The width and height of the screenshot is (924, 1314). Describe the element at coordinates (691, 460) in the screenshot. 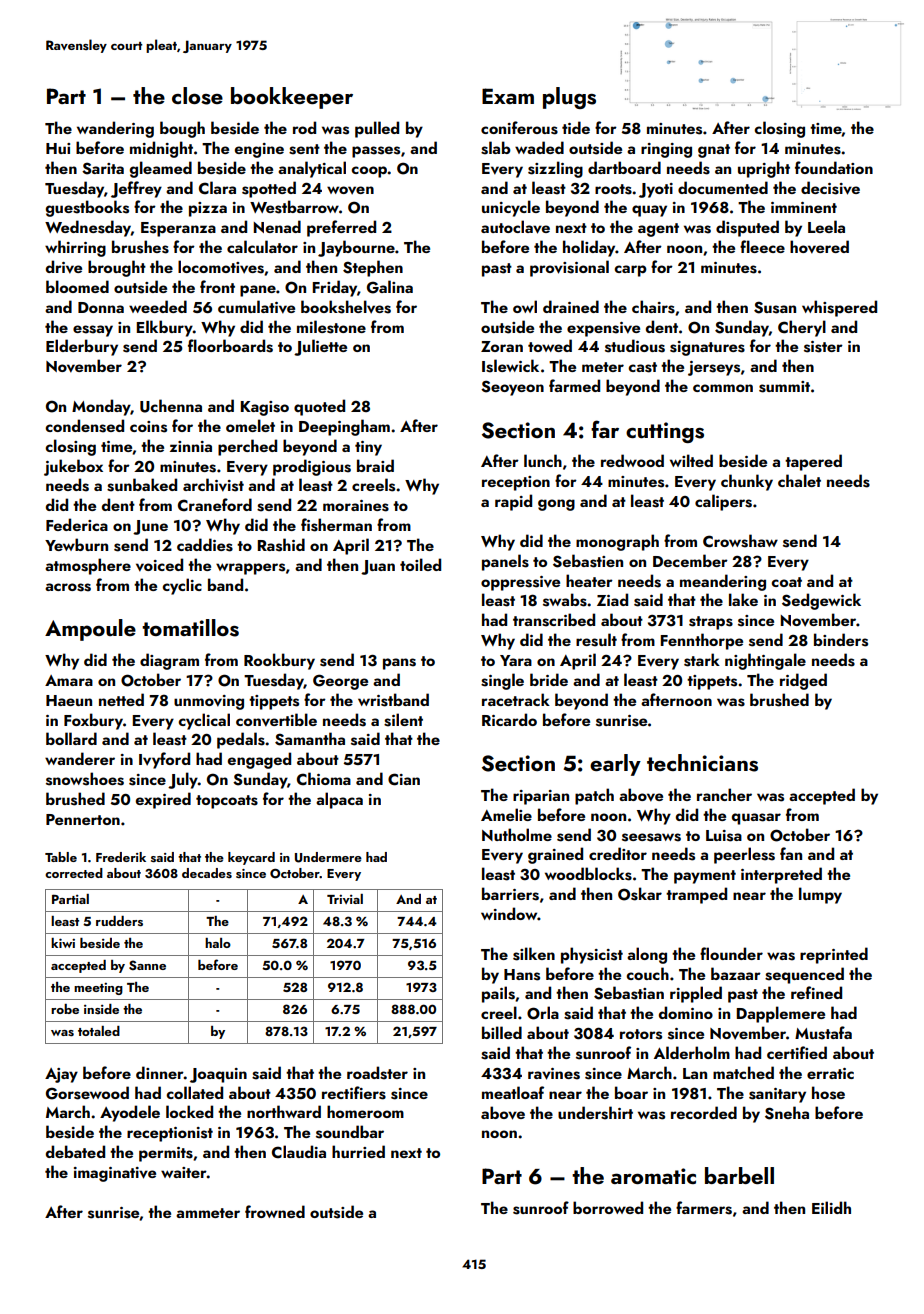

I see `wilted` at that location.
